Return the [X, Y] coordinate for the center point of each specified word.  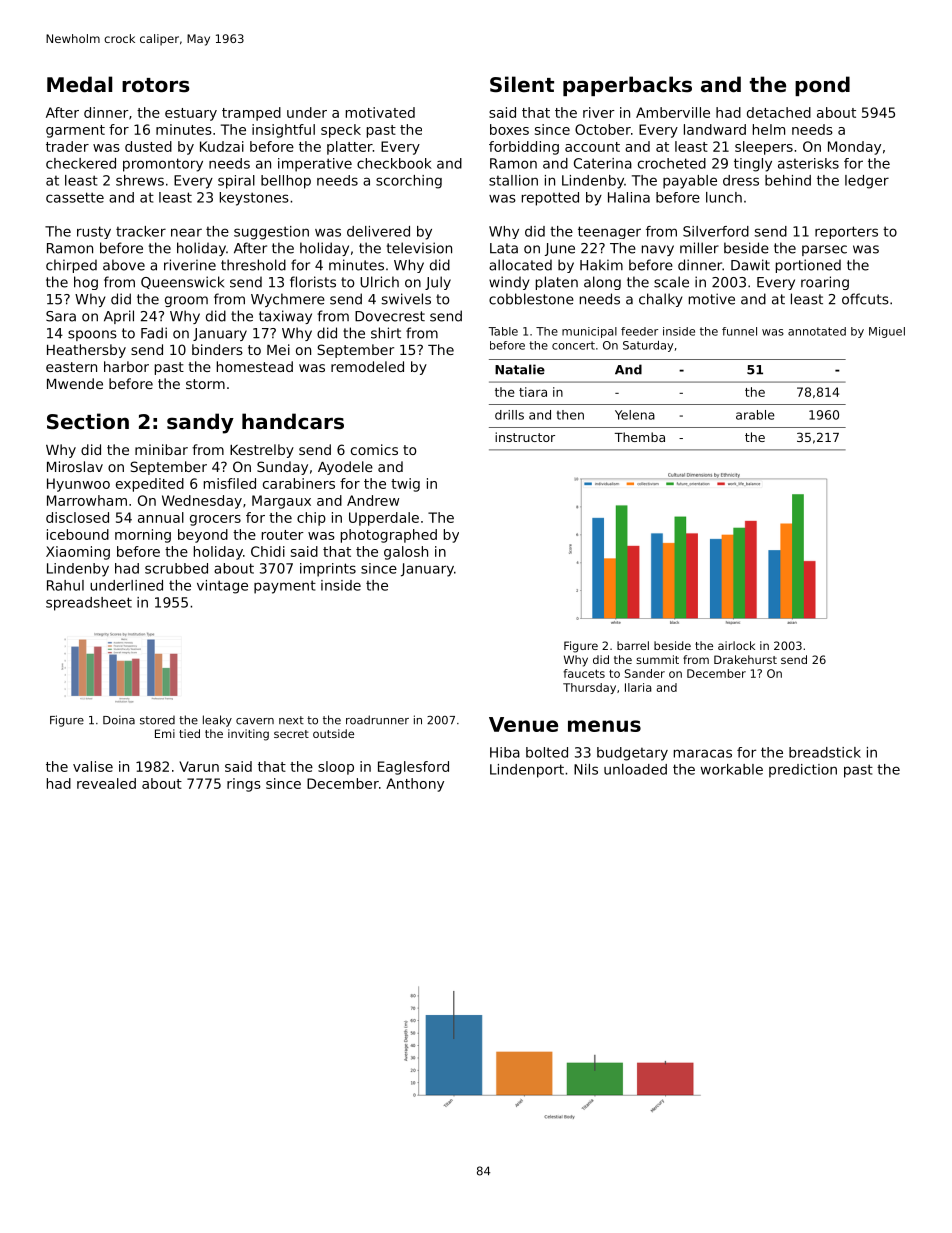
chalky [661, 300]
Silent [522, 84]
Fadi [154, 333]
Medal [79, 84]
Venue [523, 724]
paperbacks [627, 86]
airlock [736, 645]
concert [573, 345]
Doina [119, 720]
